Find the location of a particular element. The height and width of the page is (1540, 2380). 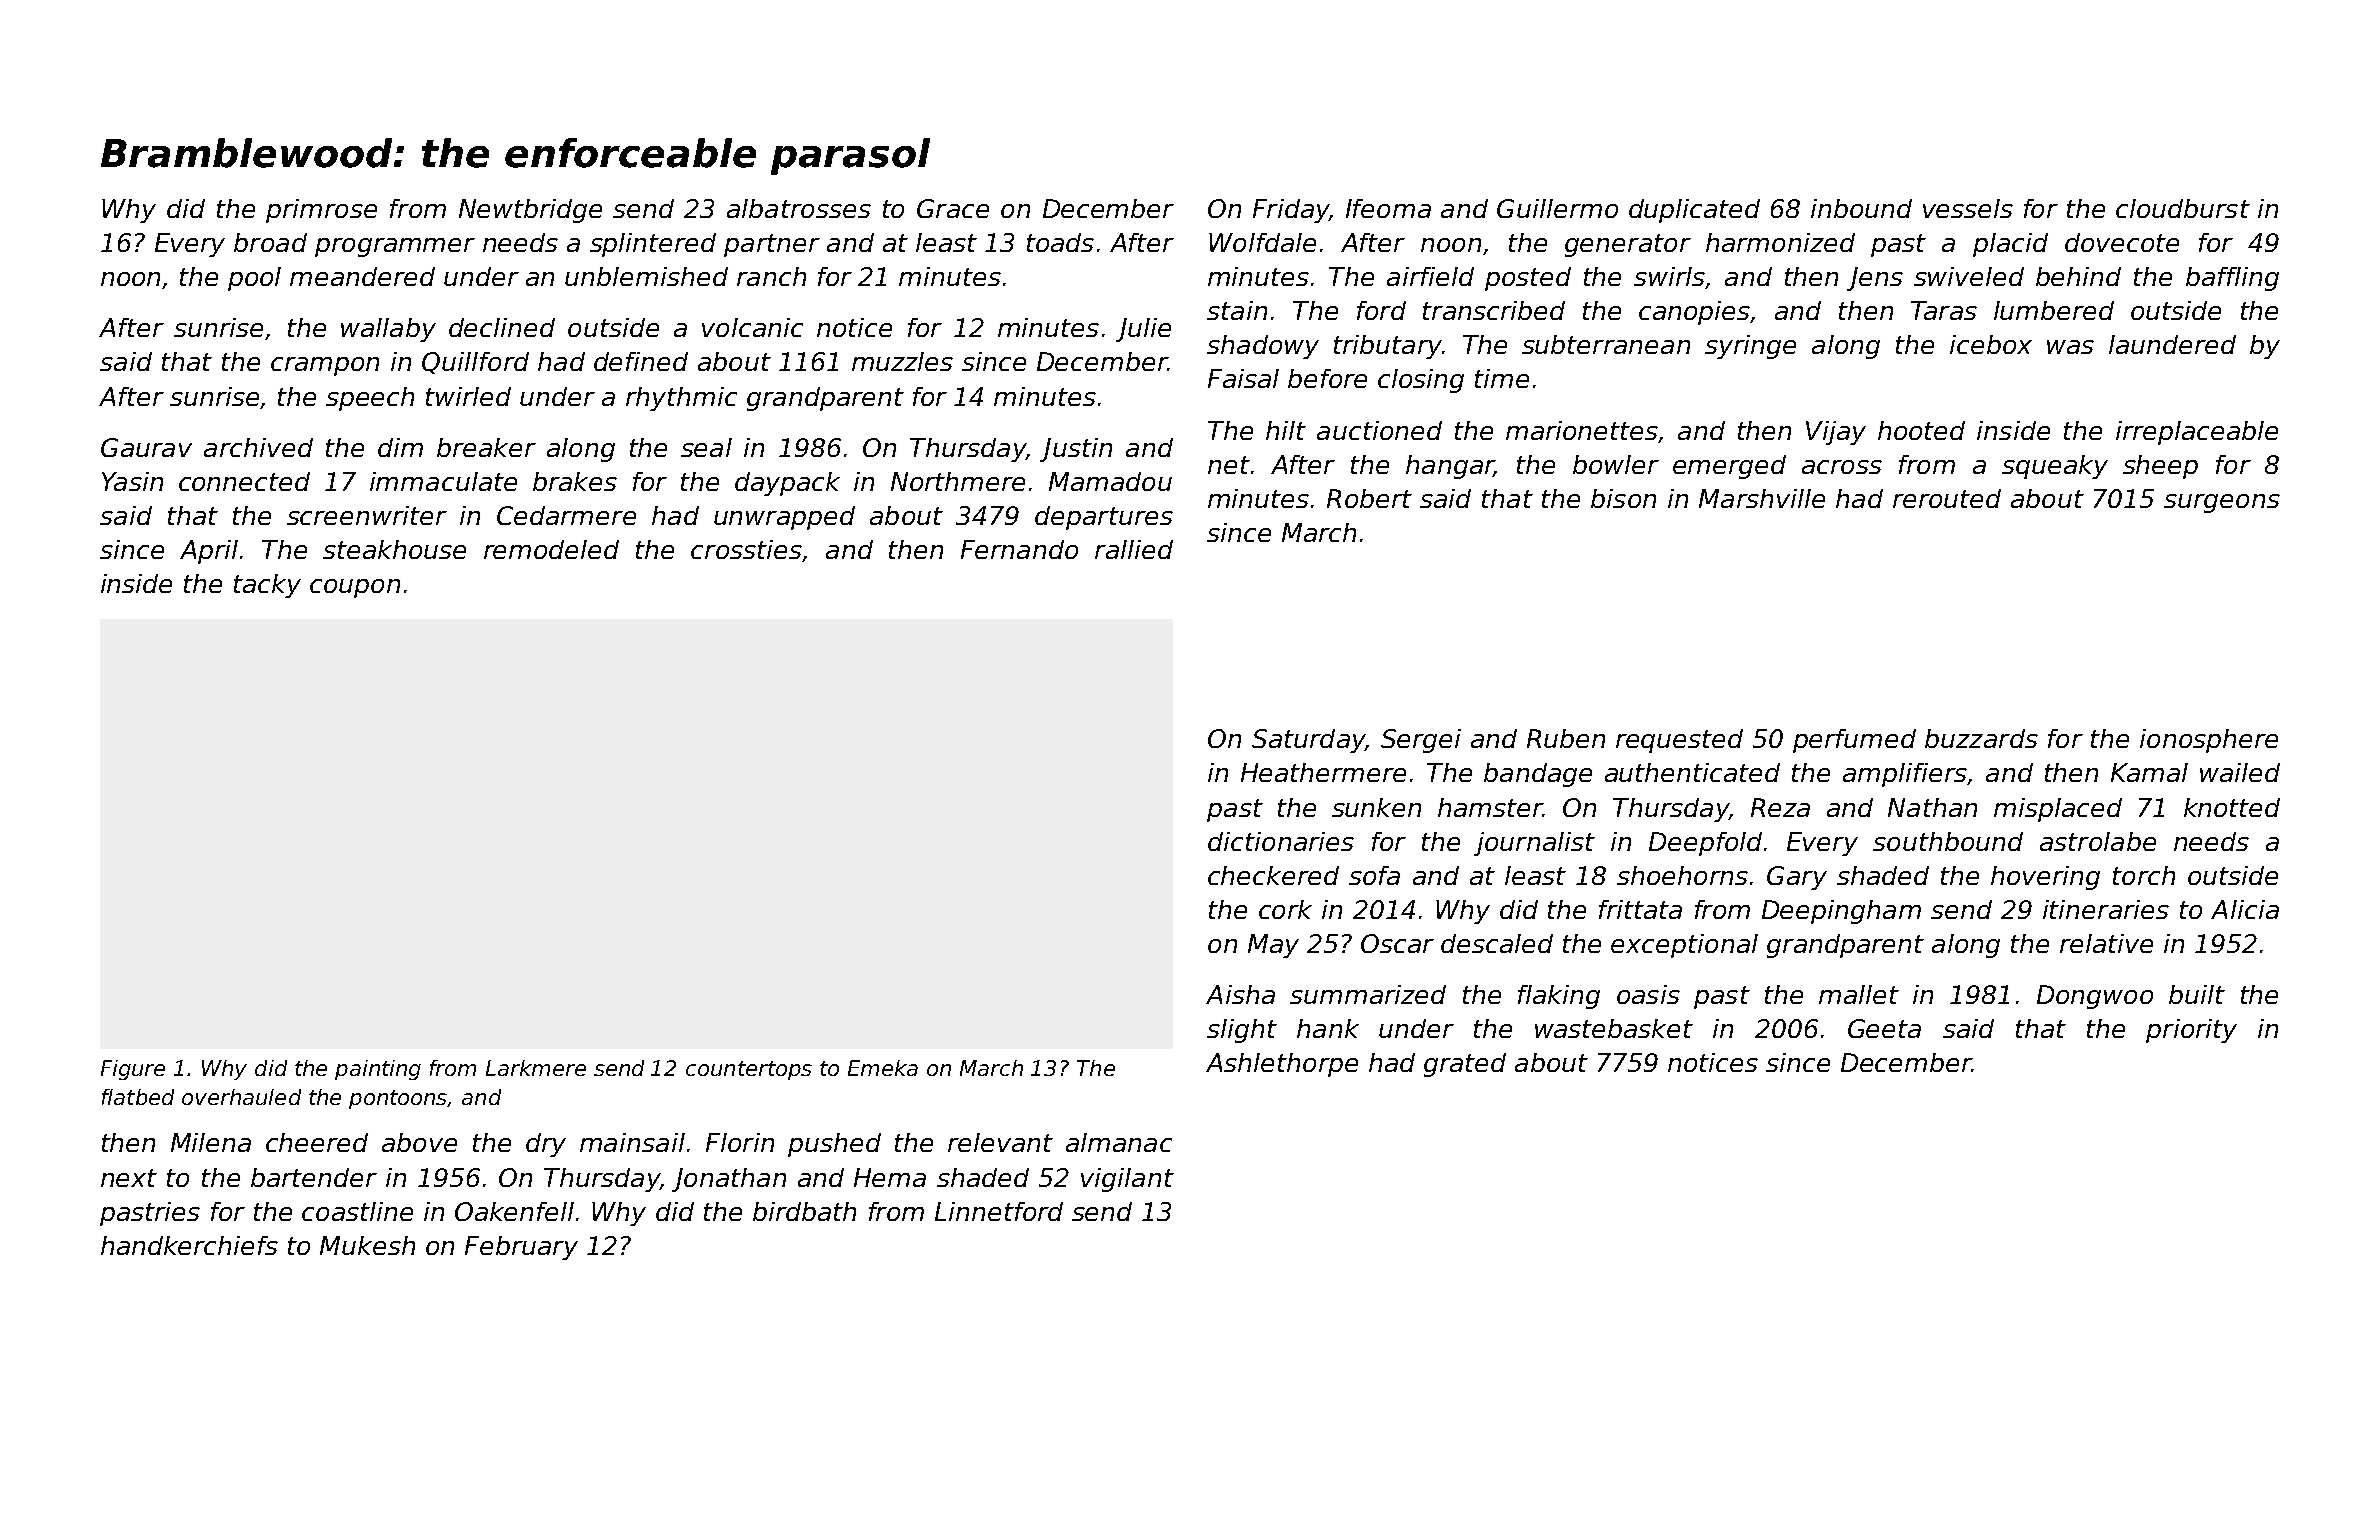

behind is located at coordinates (2078, 276).
